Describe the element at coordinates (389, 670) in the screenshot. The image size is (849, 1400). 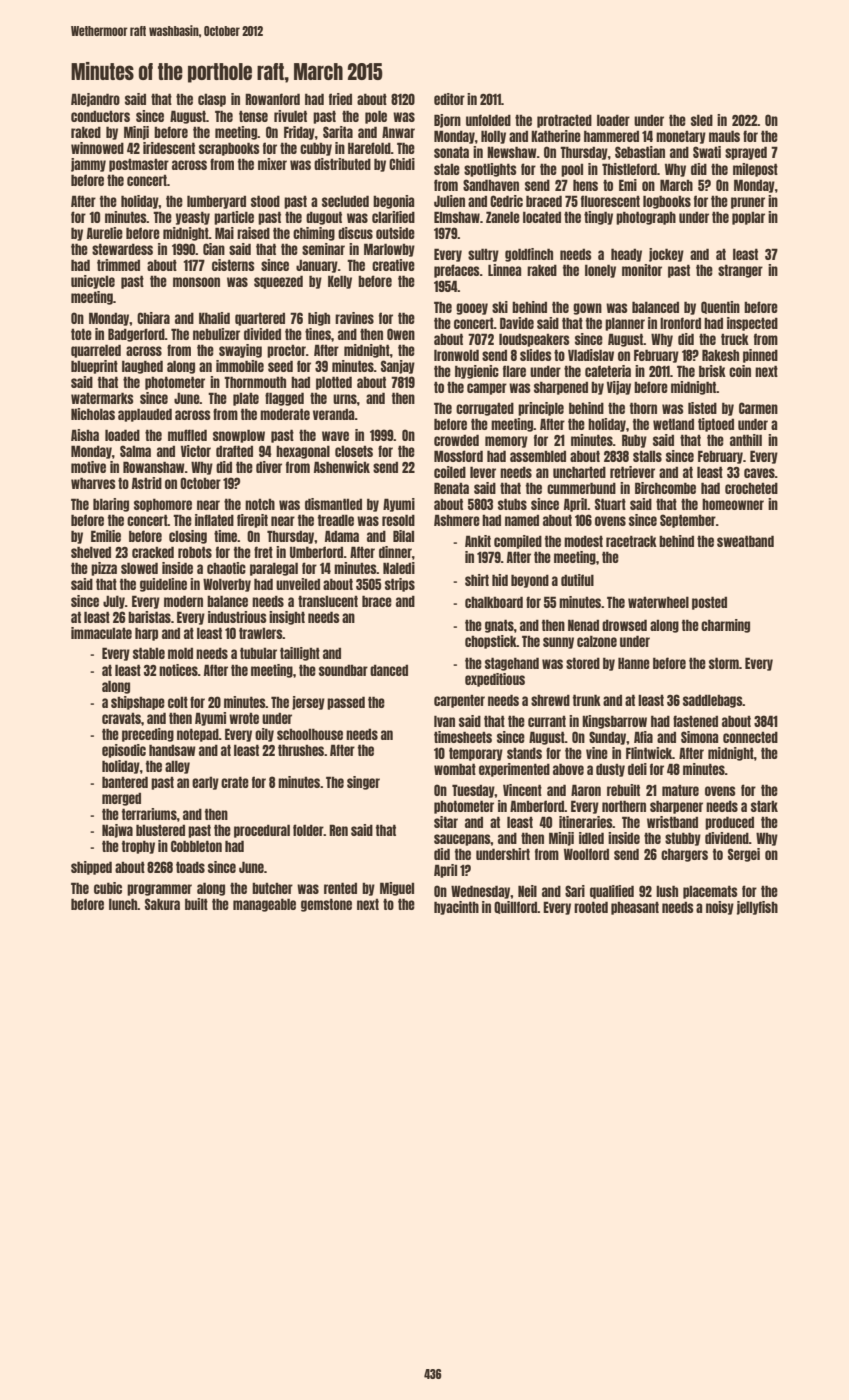
I see `danced` at that location.
